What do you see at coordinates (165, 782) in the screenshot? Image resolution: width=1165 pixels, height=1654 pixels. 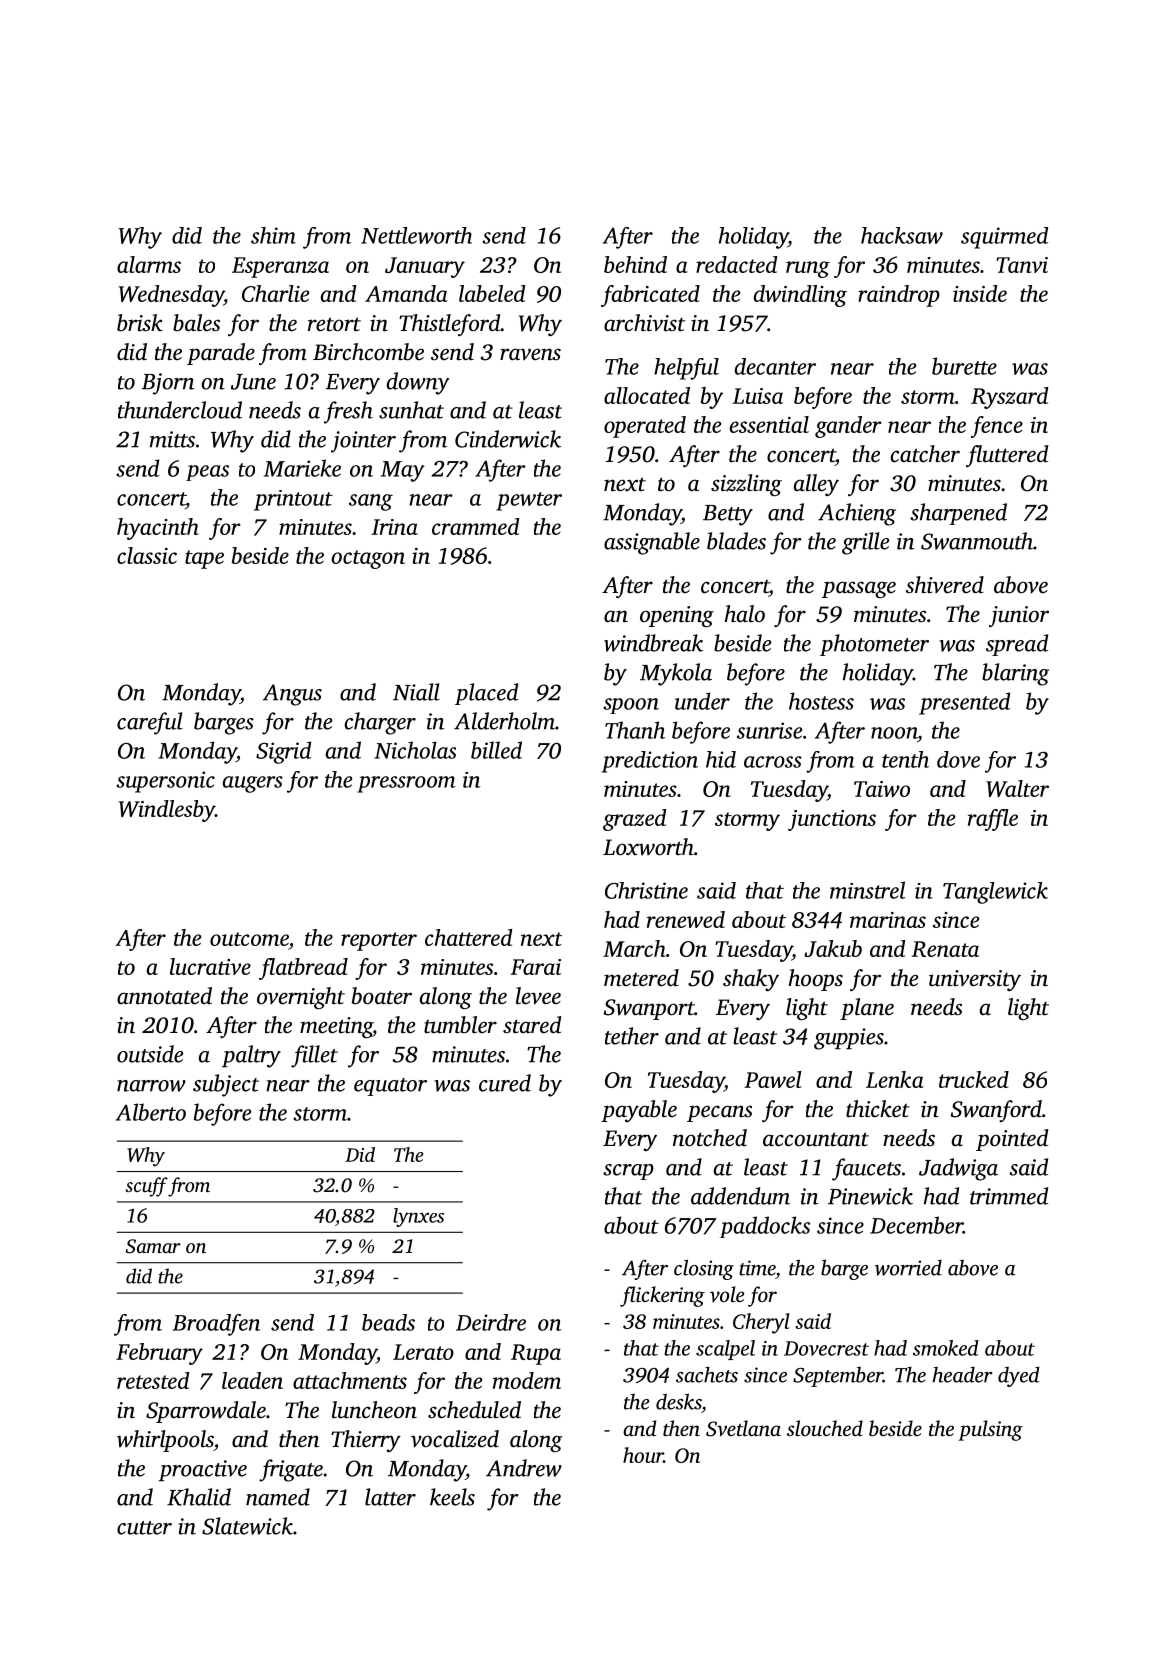 I see `supersonic` at bounding box center [165, 782].
